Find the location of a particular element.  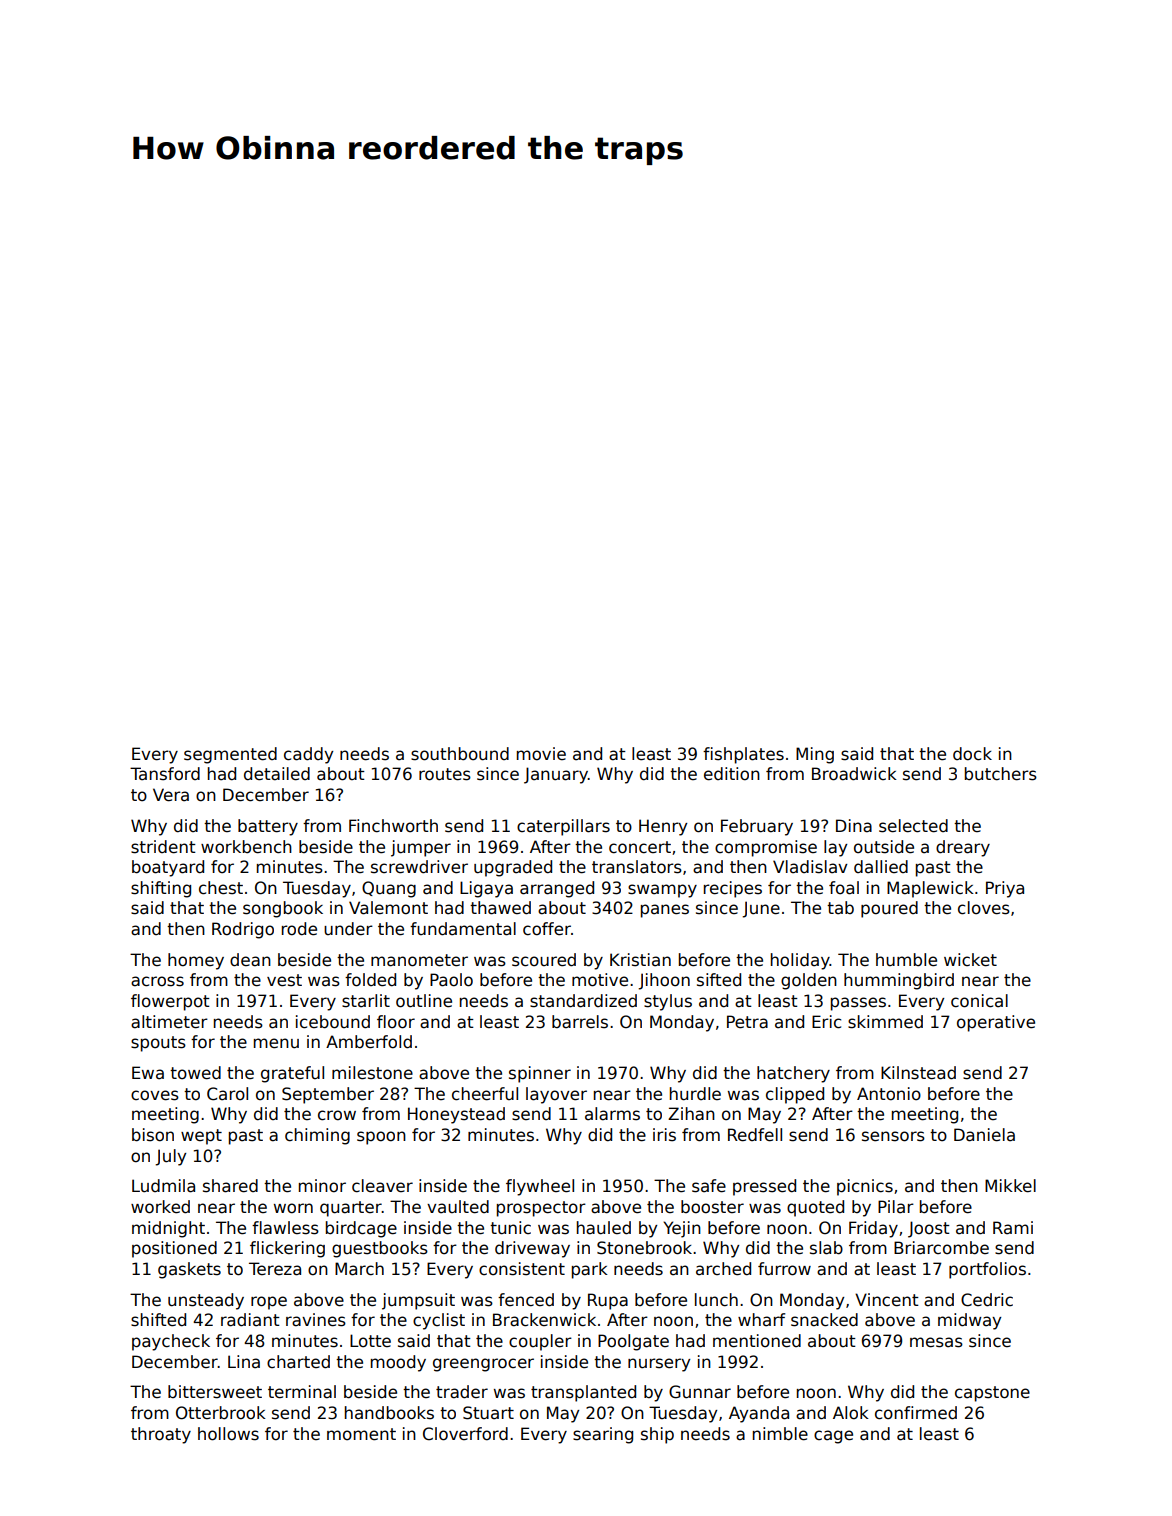

compromise is located at coordinates (766, 848).
